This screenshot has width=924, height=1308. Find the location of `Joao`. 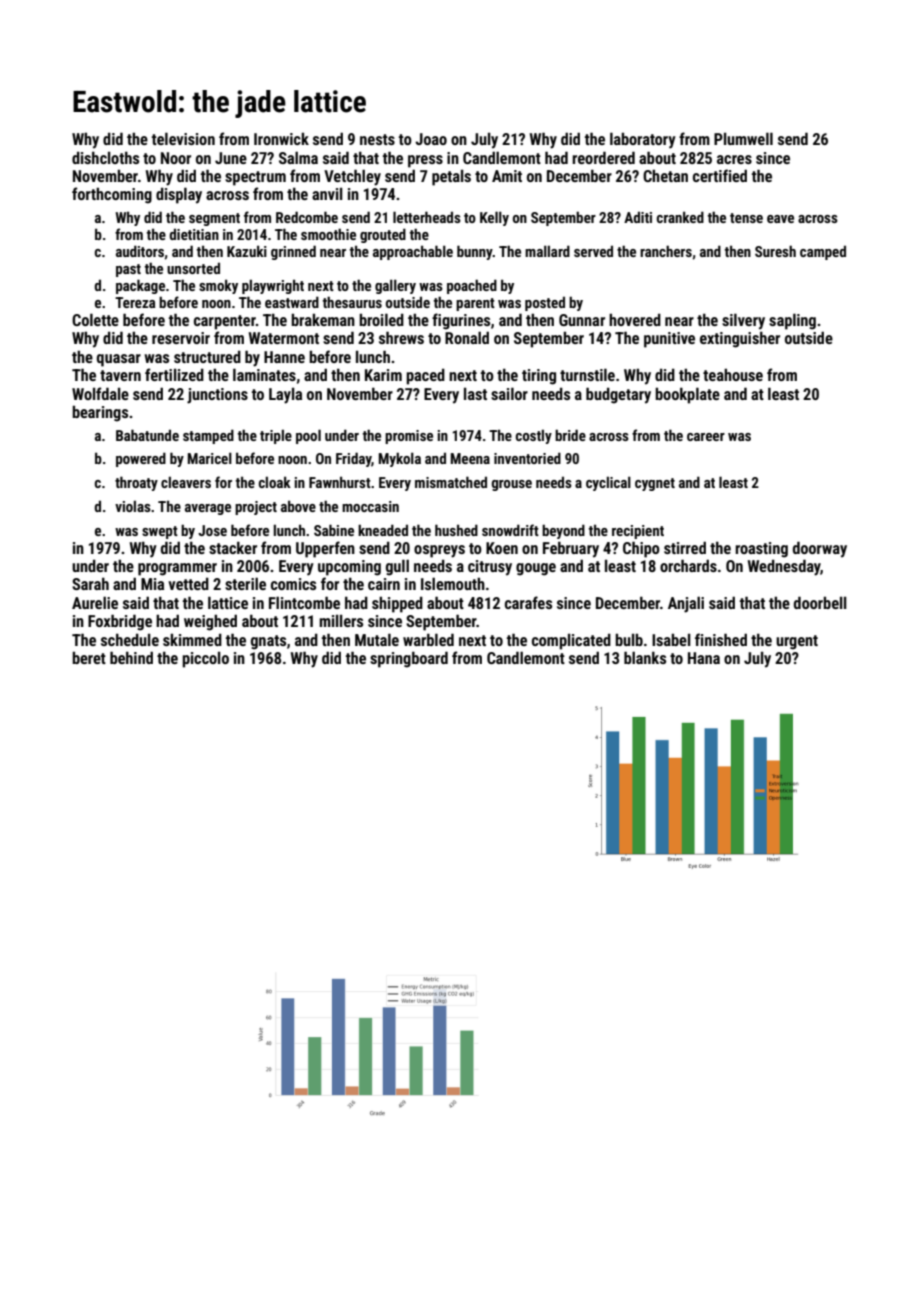

Joao is located at coordinates (431, 139).
